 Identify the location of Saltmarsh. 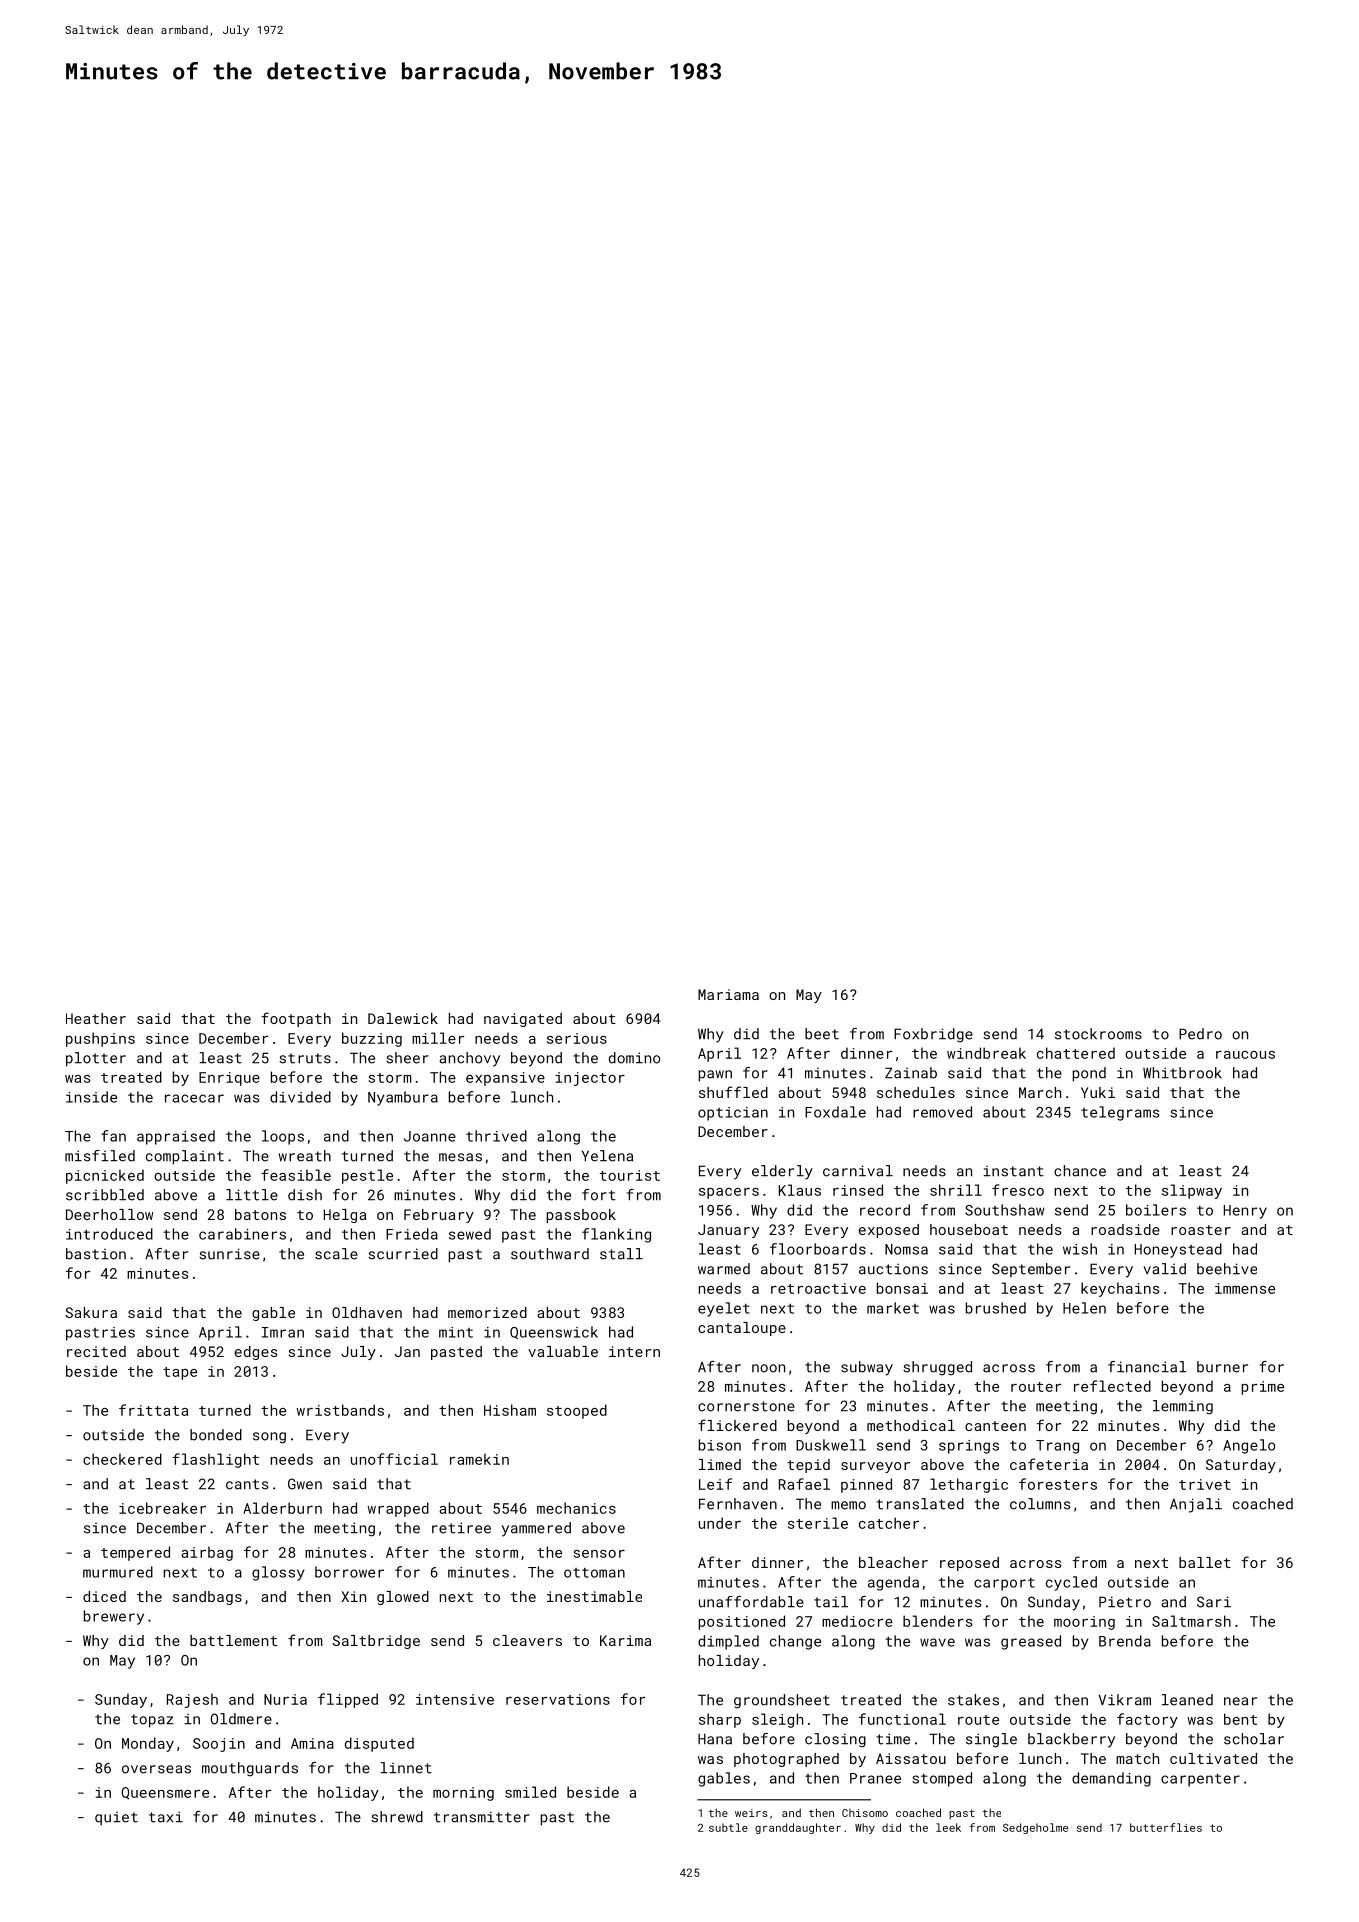
(1191, 1621).
